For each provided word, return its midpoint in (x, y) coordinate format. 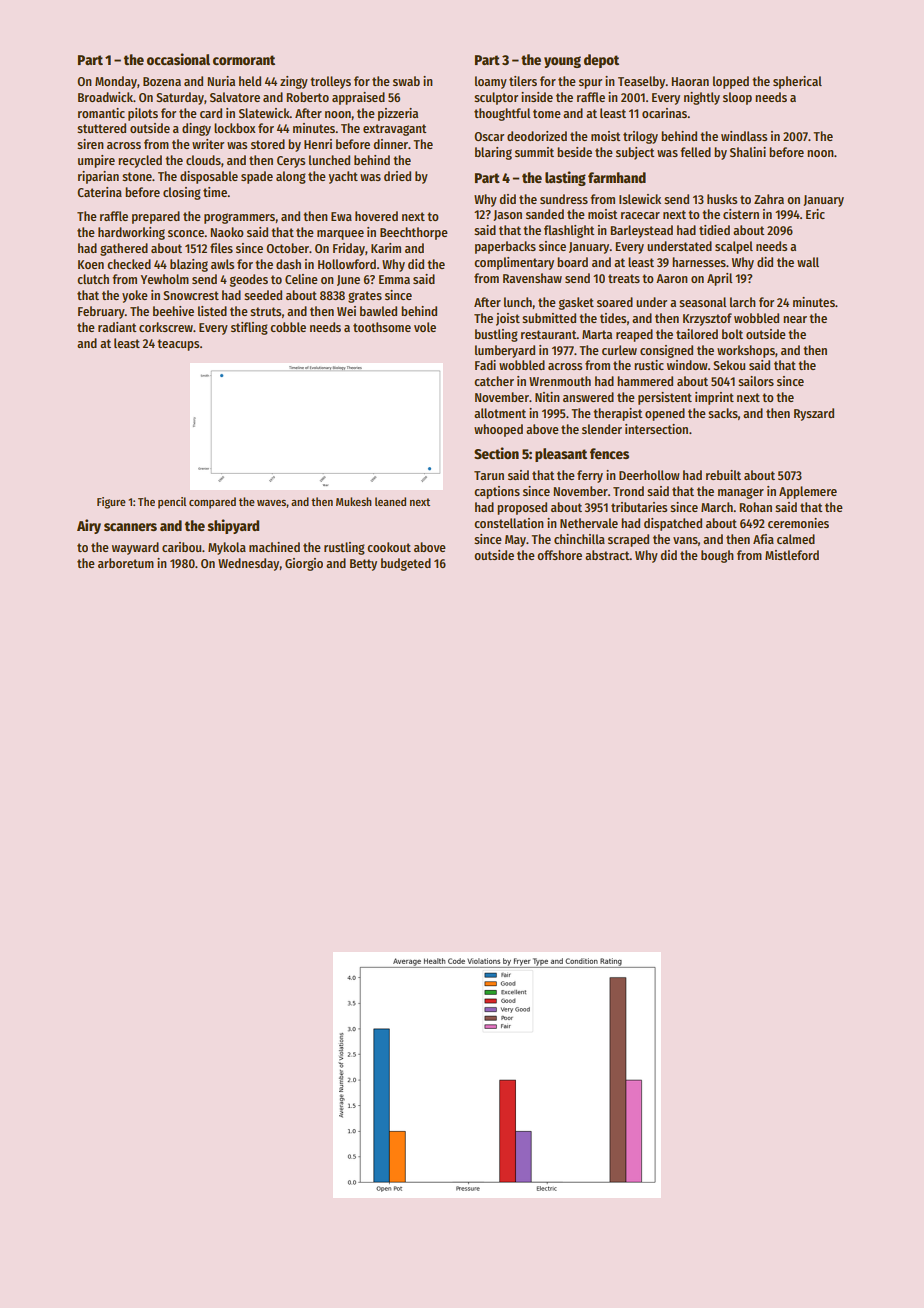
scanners (130, 527)
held (250, 81)
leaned (390, 501)
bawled (378, 311)
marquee (340, 235)
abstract (607, 555)
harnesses (699, 262)
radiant (117, 327)
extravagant (395, 130)
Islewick (640, 199)
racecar (640, 215)
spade (257, 177)
